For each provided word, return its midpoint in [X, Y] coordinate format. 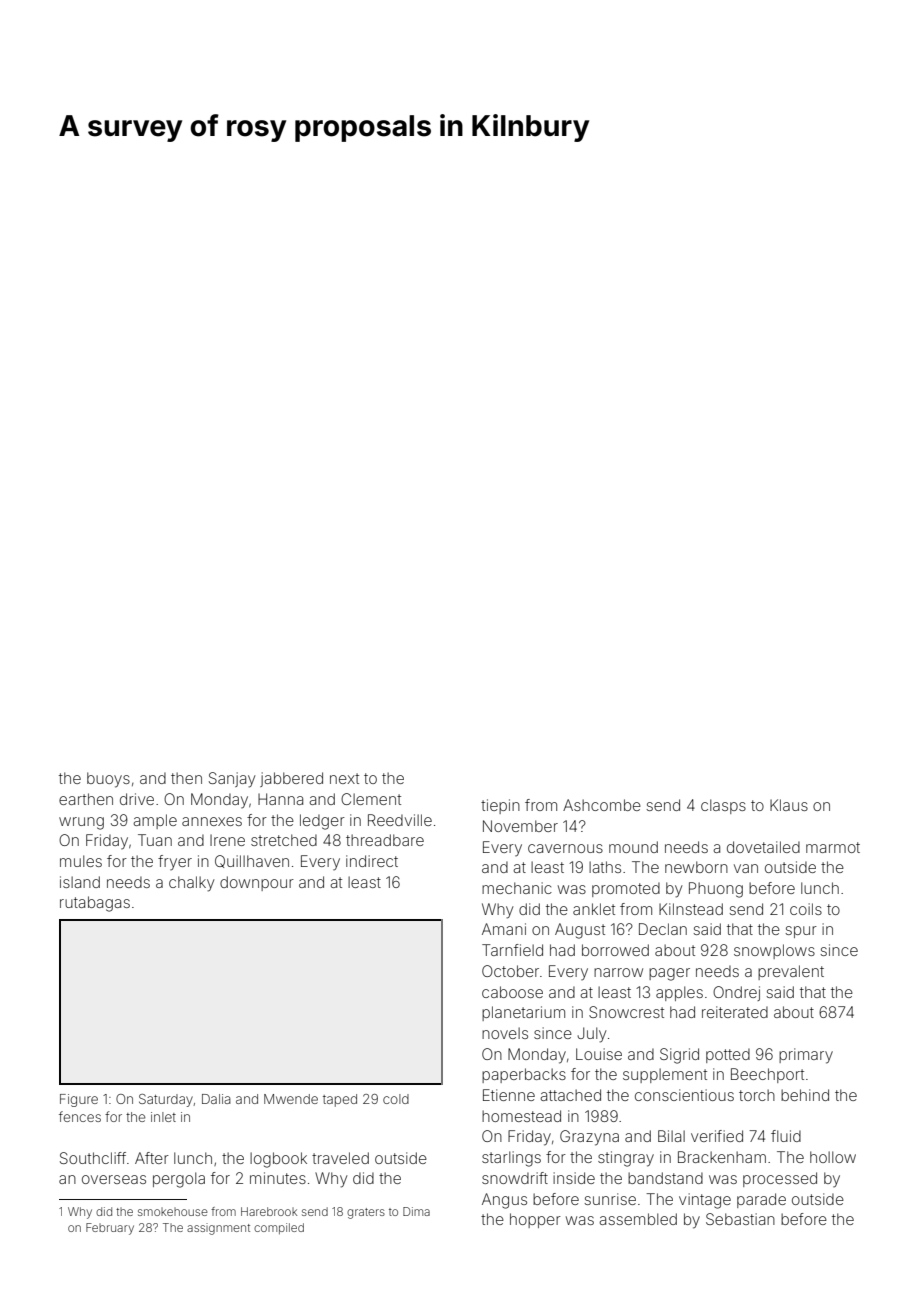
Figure [79, 1100]
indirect [372, 861]
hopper [535, 1220]
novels [505, 1033]
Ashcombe [602, 805]
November [520, 826]
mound [633, 847]
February [110, 1229]
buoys [108, 780]
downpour [257, 883]
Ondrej [736, 993]
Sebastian [740, 1219]
